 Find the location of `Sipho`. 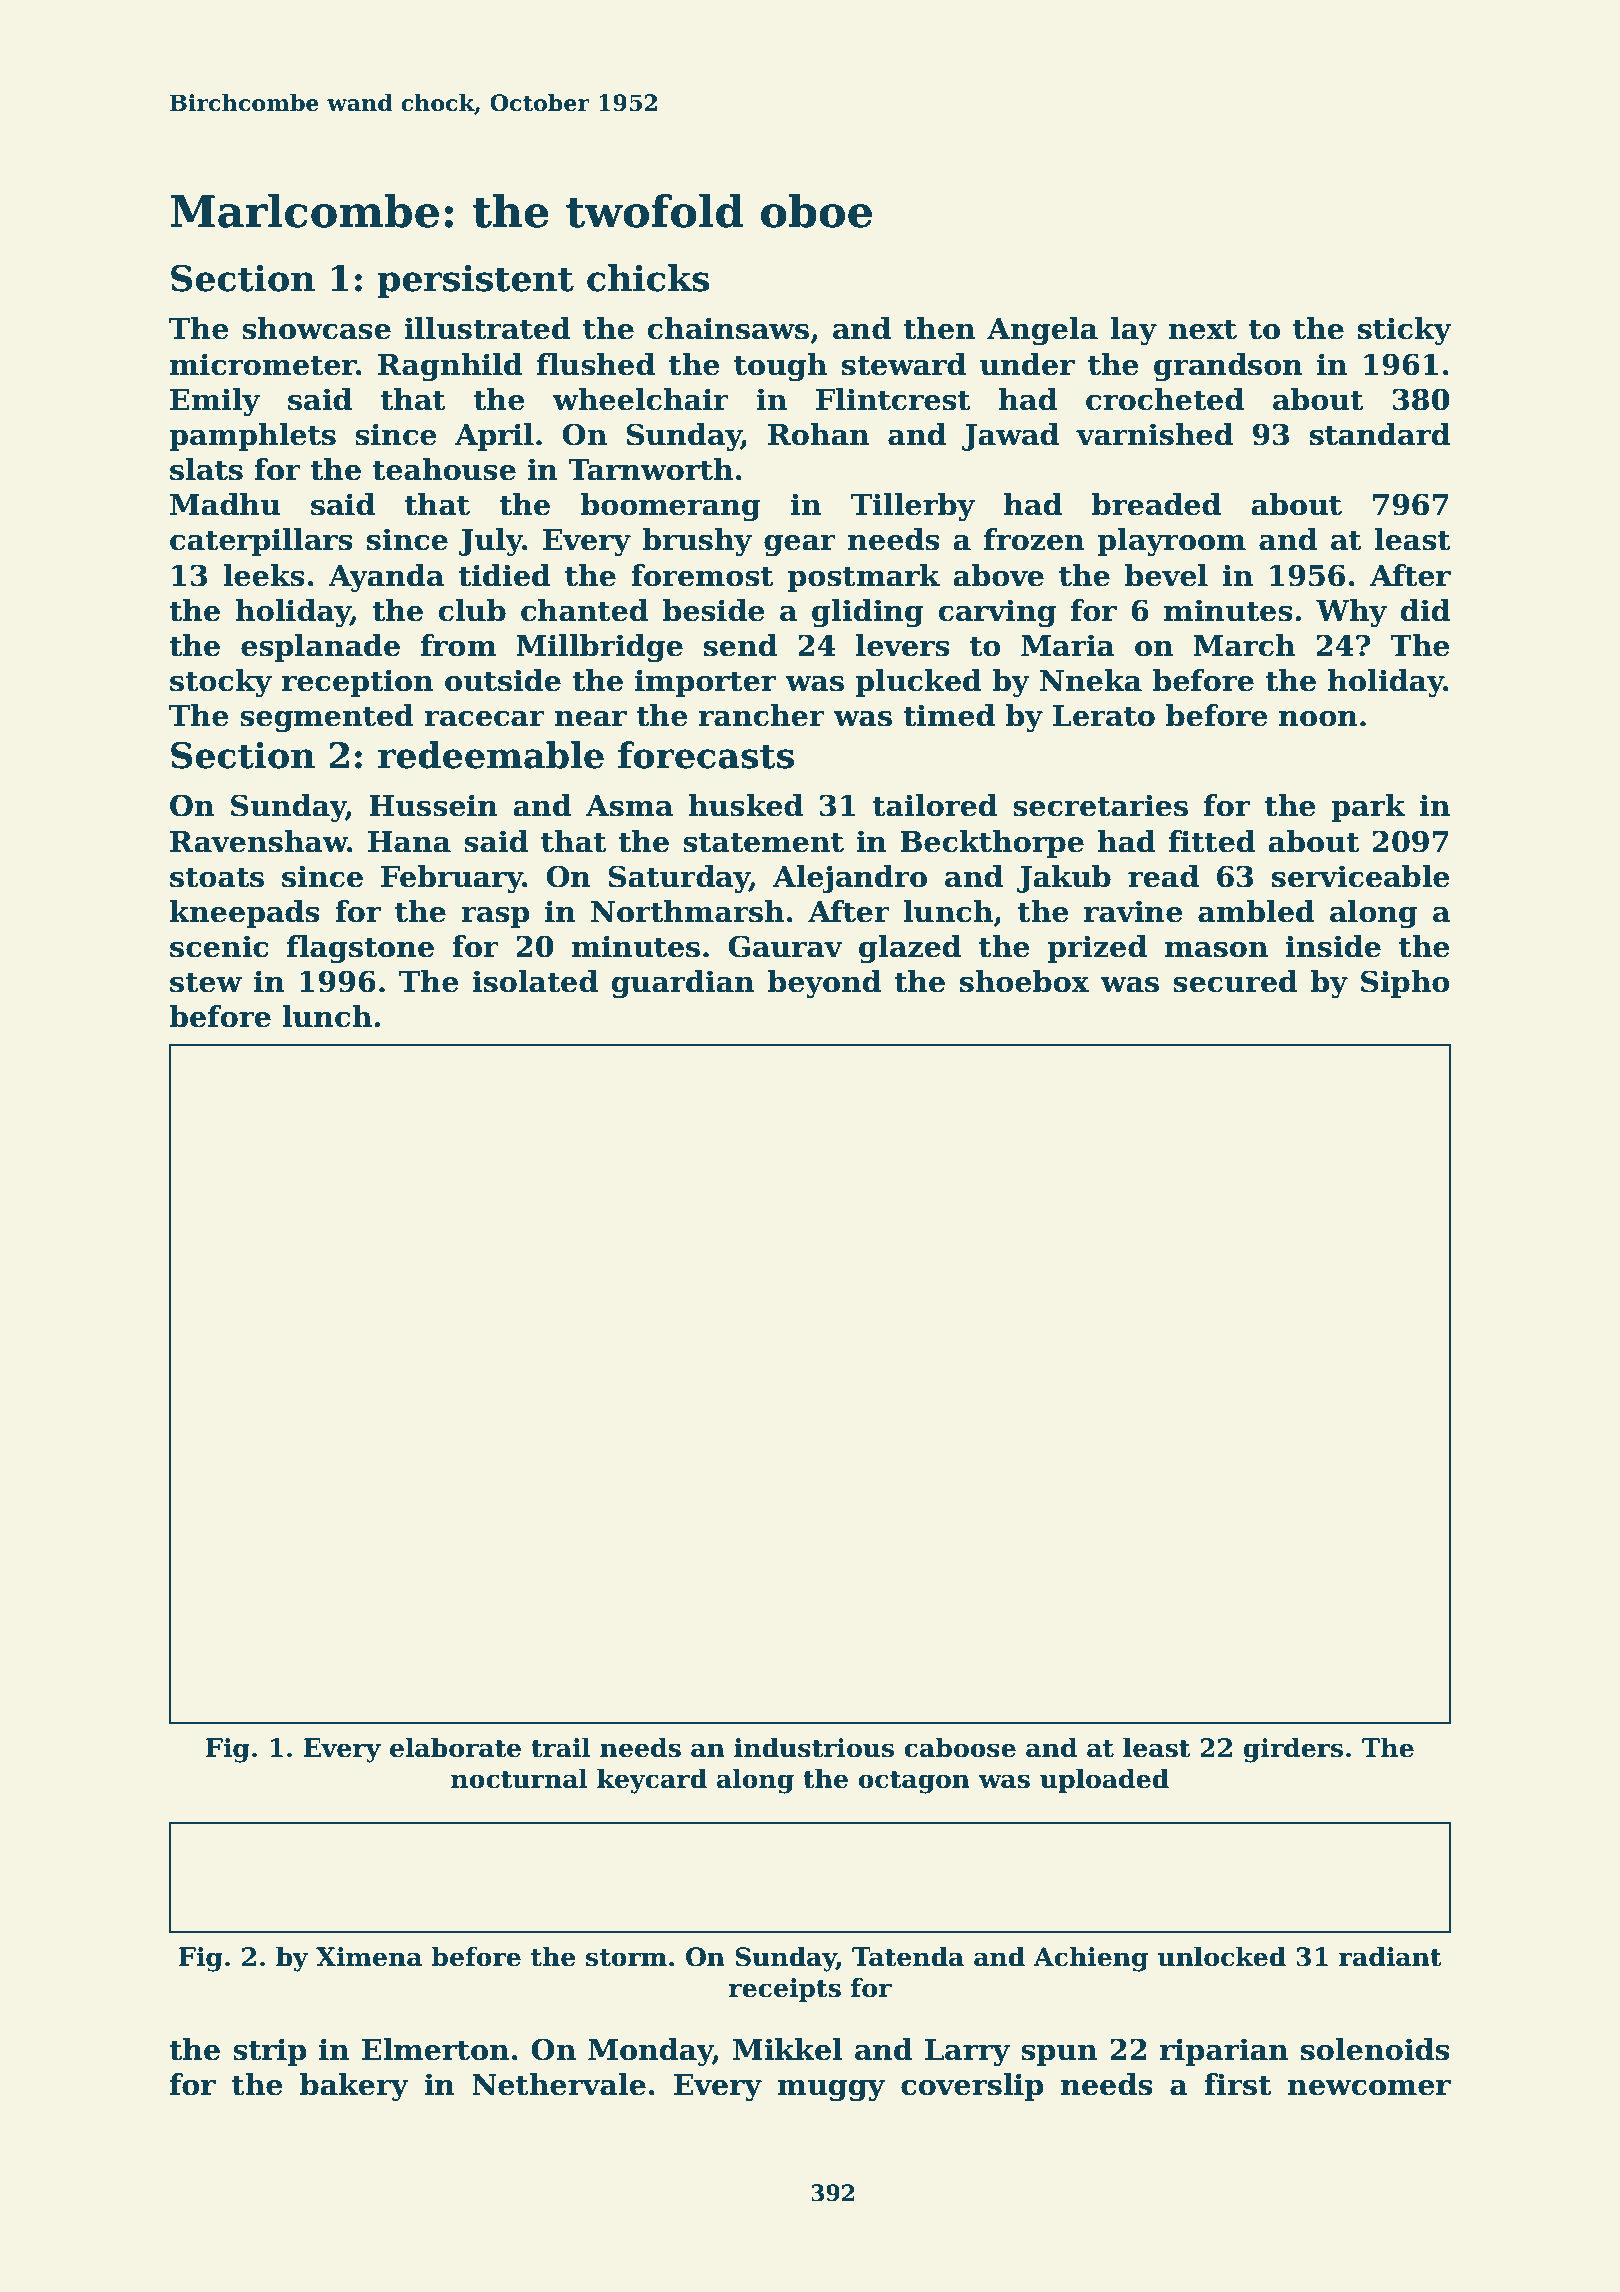

Sipho is located at coordinates (1405, 984).
